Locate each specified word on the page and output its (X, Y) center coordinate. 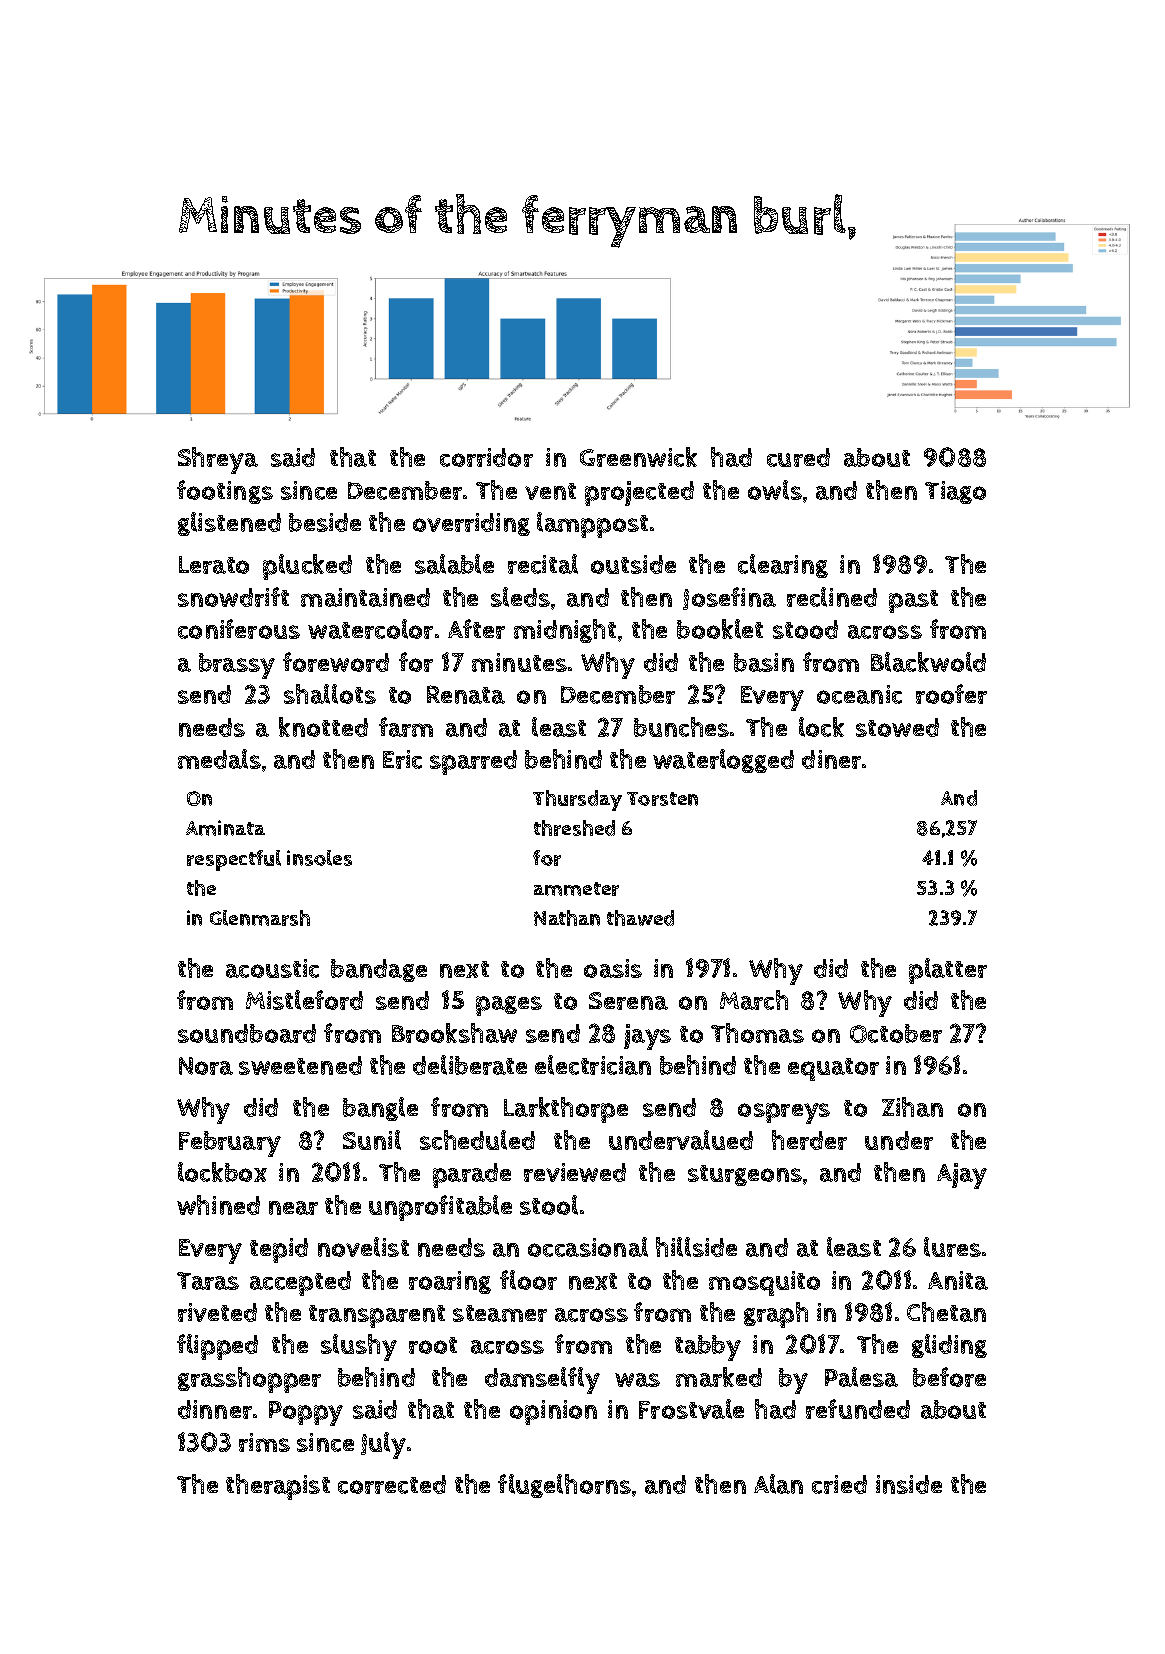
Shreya (218, 460)
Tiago (955, 492)
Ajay (962, 1176)
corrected (392, 1484)
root (433, 1345)
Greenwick (638, 457)
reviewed (575, 1172)
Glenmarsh (260, 918)
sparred (473, 762)
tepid (279, 1250)
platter (948, 971)
